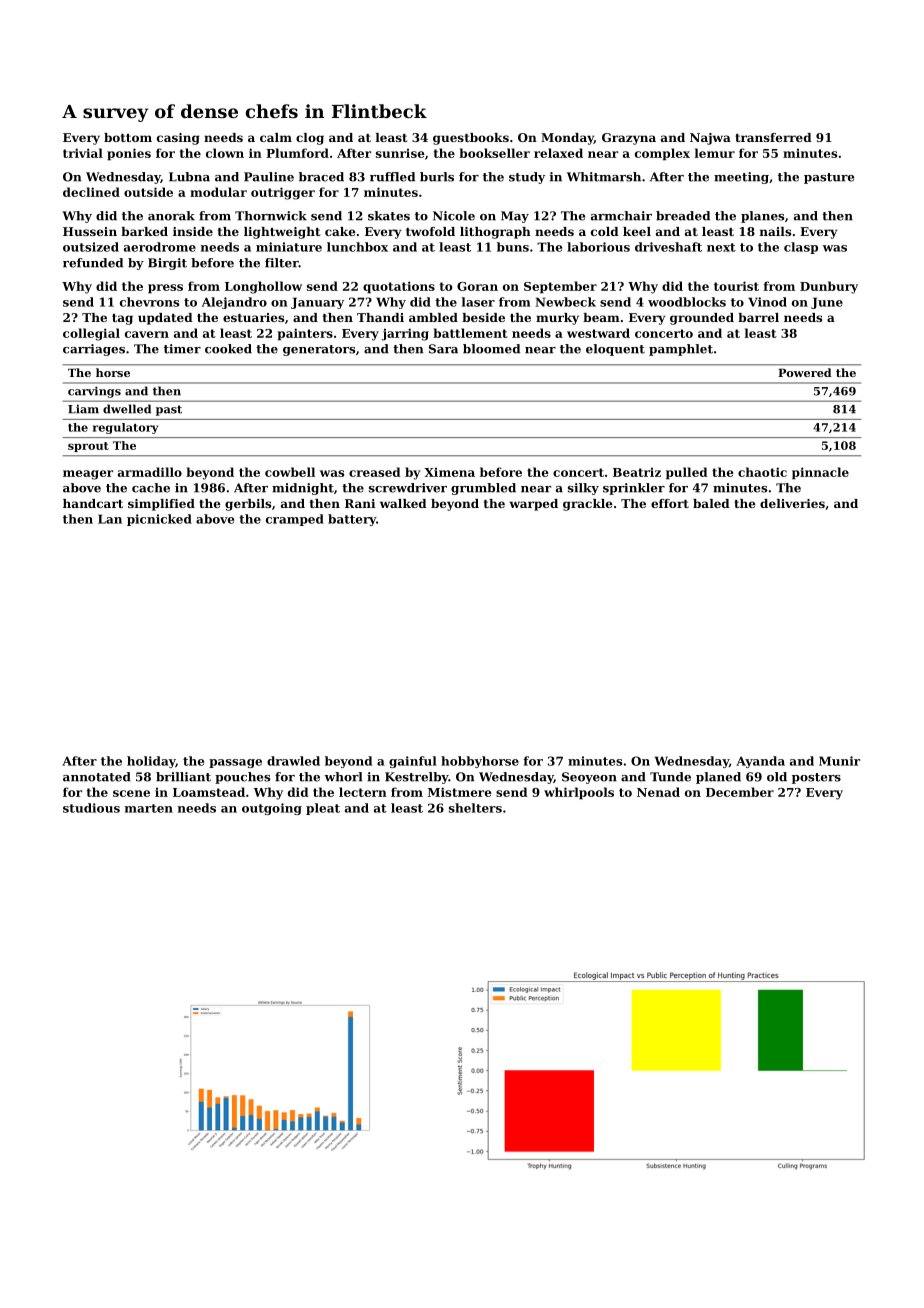 The height and width of the screenshot is (1308, 924). What do you see at coordinates (637, 472) in the screenshot?
I see `Beatriz` at bounding box center [637, 472].
